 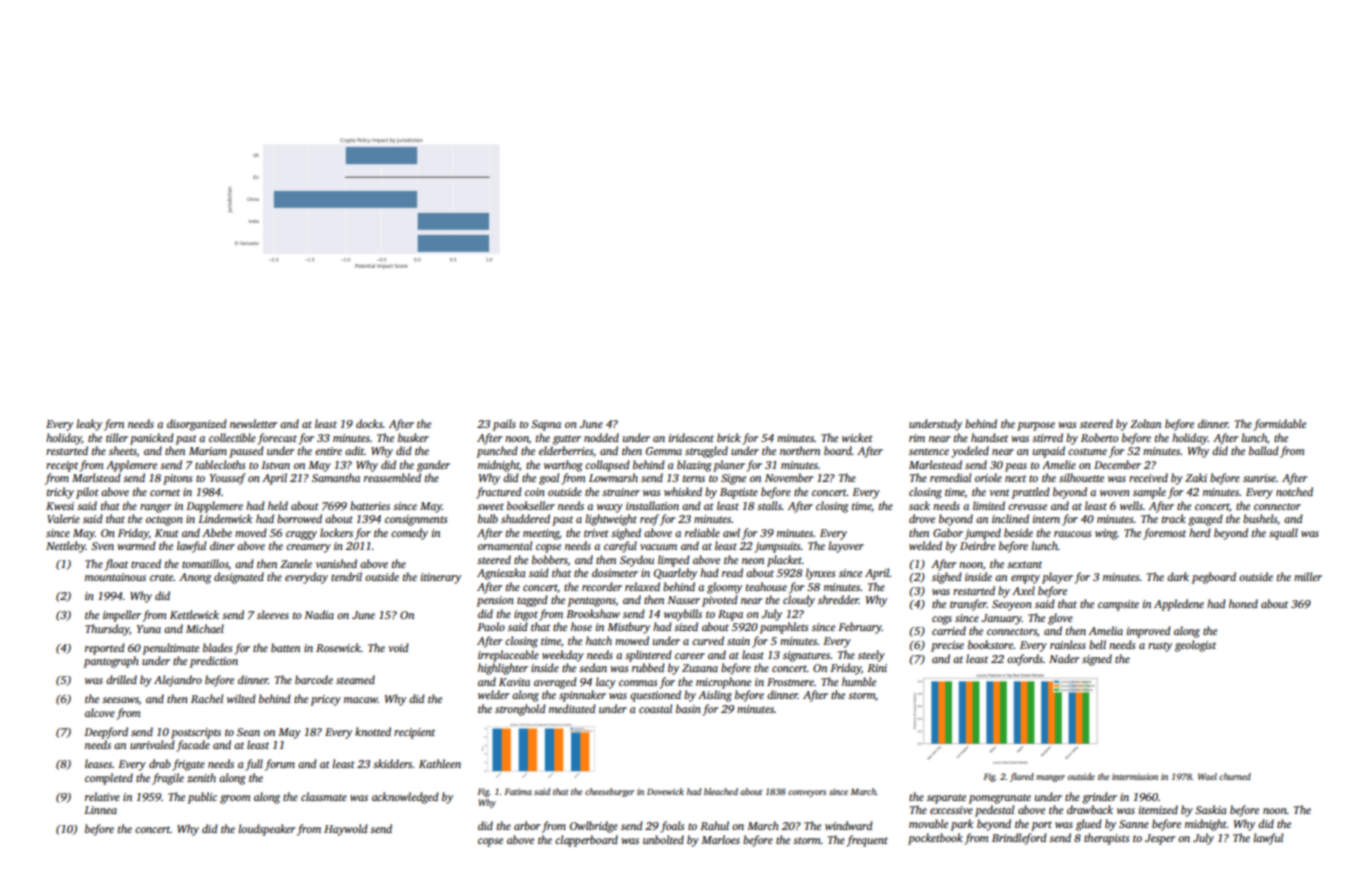 What do you see at coordinates (267, 830) in the document?
I see `loudspeaker` at bounding box center [267, 830].
